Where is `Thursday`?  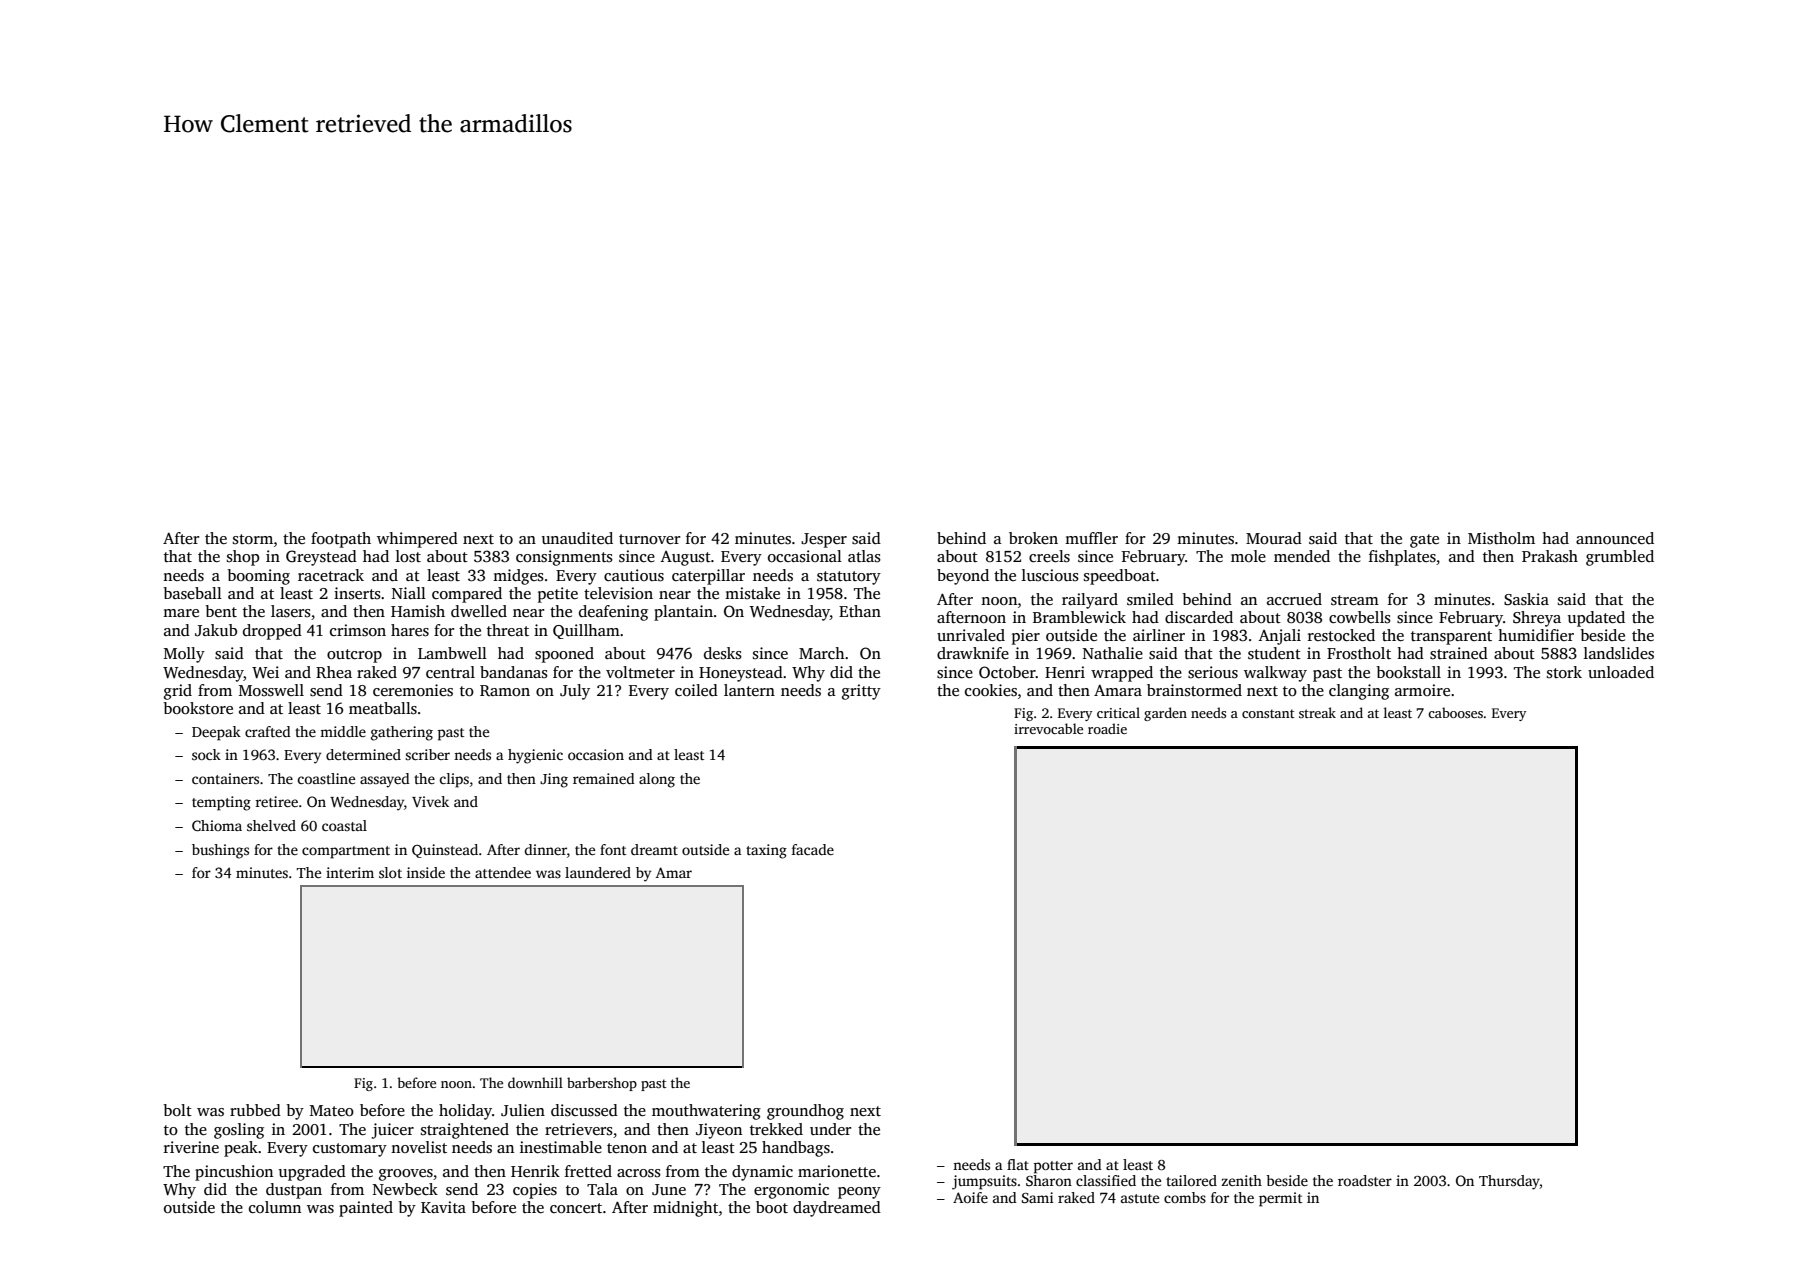 Thursday is located at coordinates (1509, 1182).
